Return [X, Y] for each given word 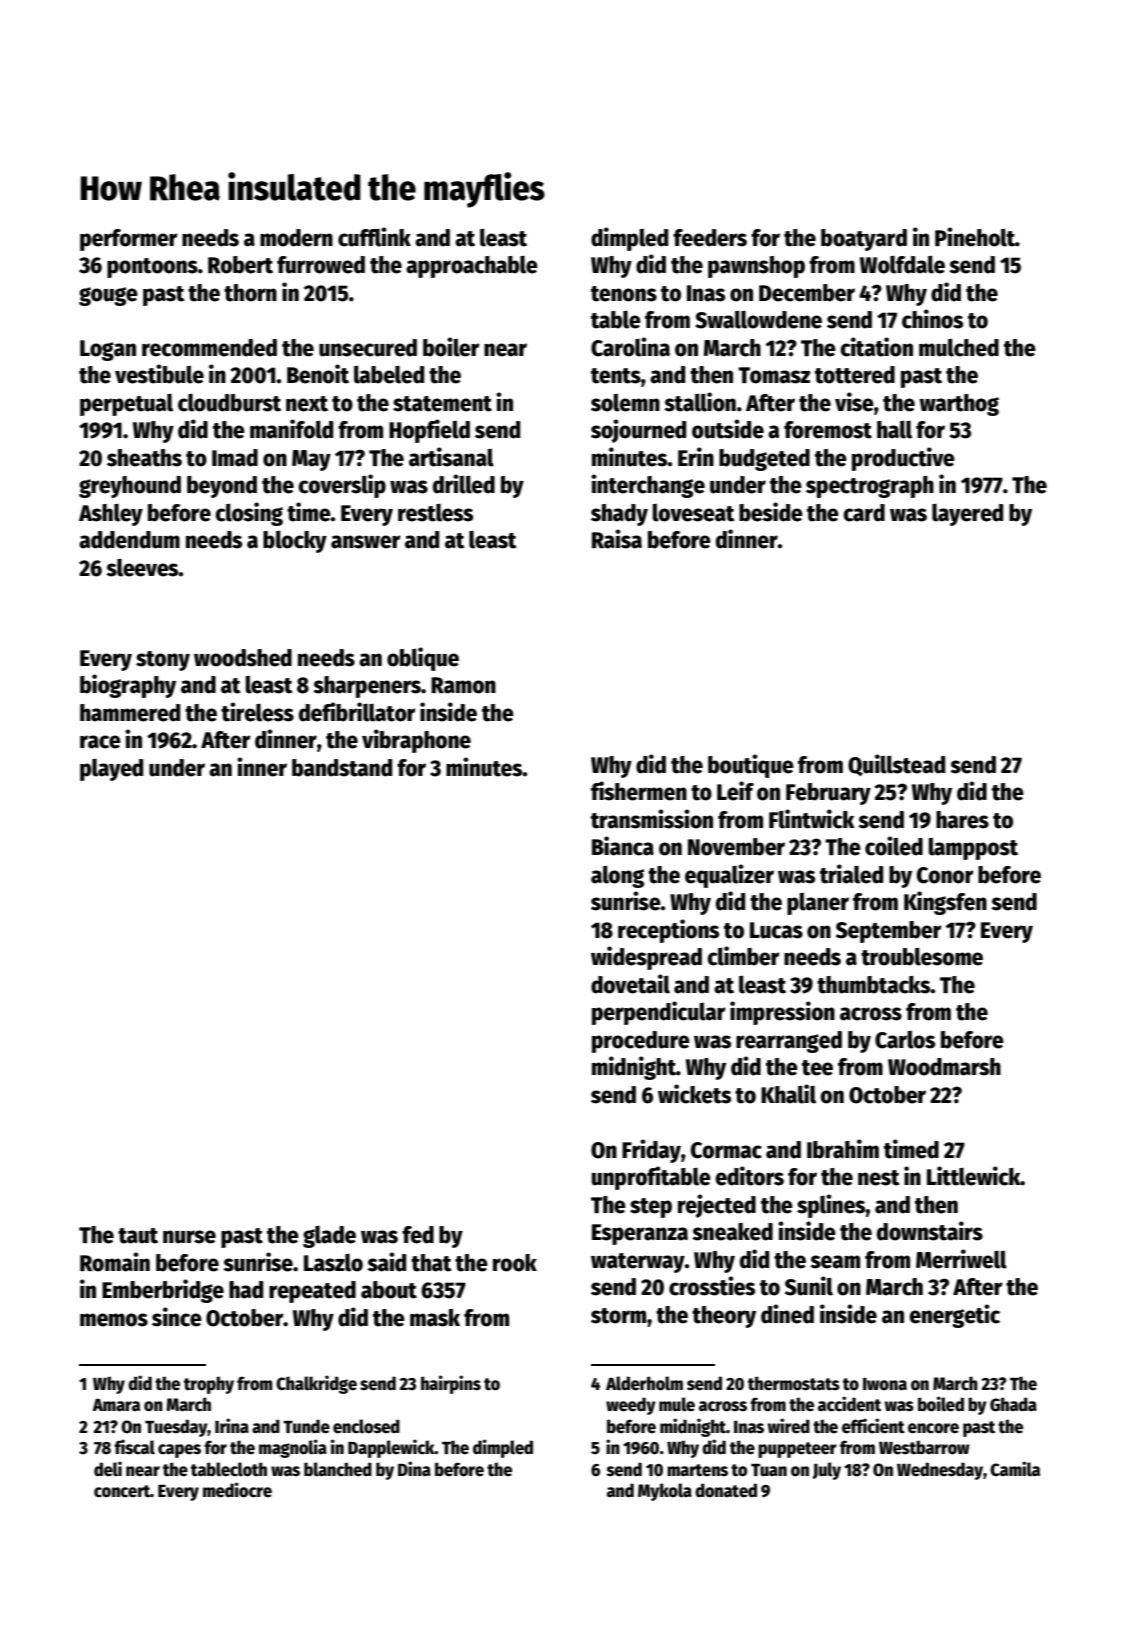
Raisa [617, 539]
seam [835, 1262]
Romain [115, 1262]
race [100, 742]
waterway [638, 1263]
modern [296, 238]
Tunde [306, 1426]
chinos [932, 319]
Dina [414, 1468]
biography [128, 686]
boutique [751, 766]
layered [967, 515]
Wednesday [940, 1471]
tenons [624, 294]
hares [962, 820]
